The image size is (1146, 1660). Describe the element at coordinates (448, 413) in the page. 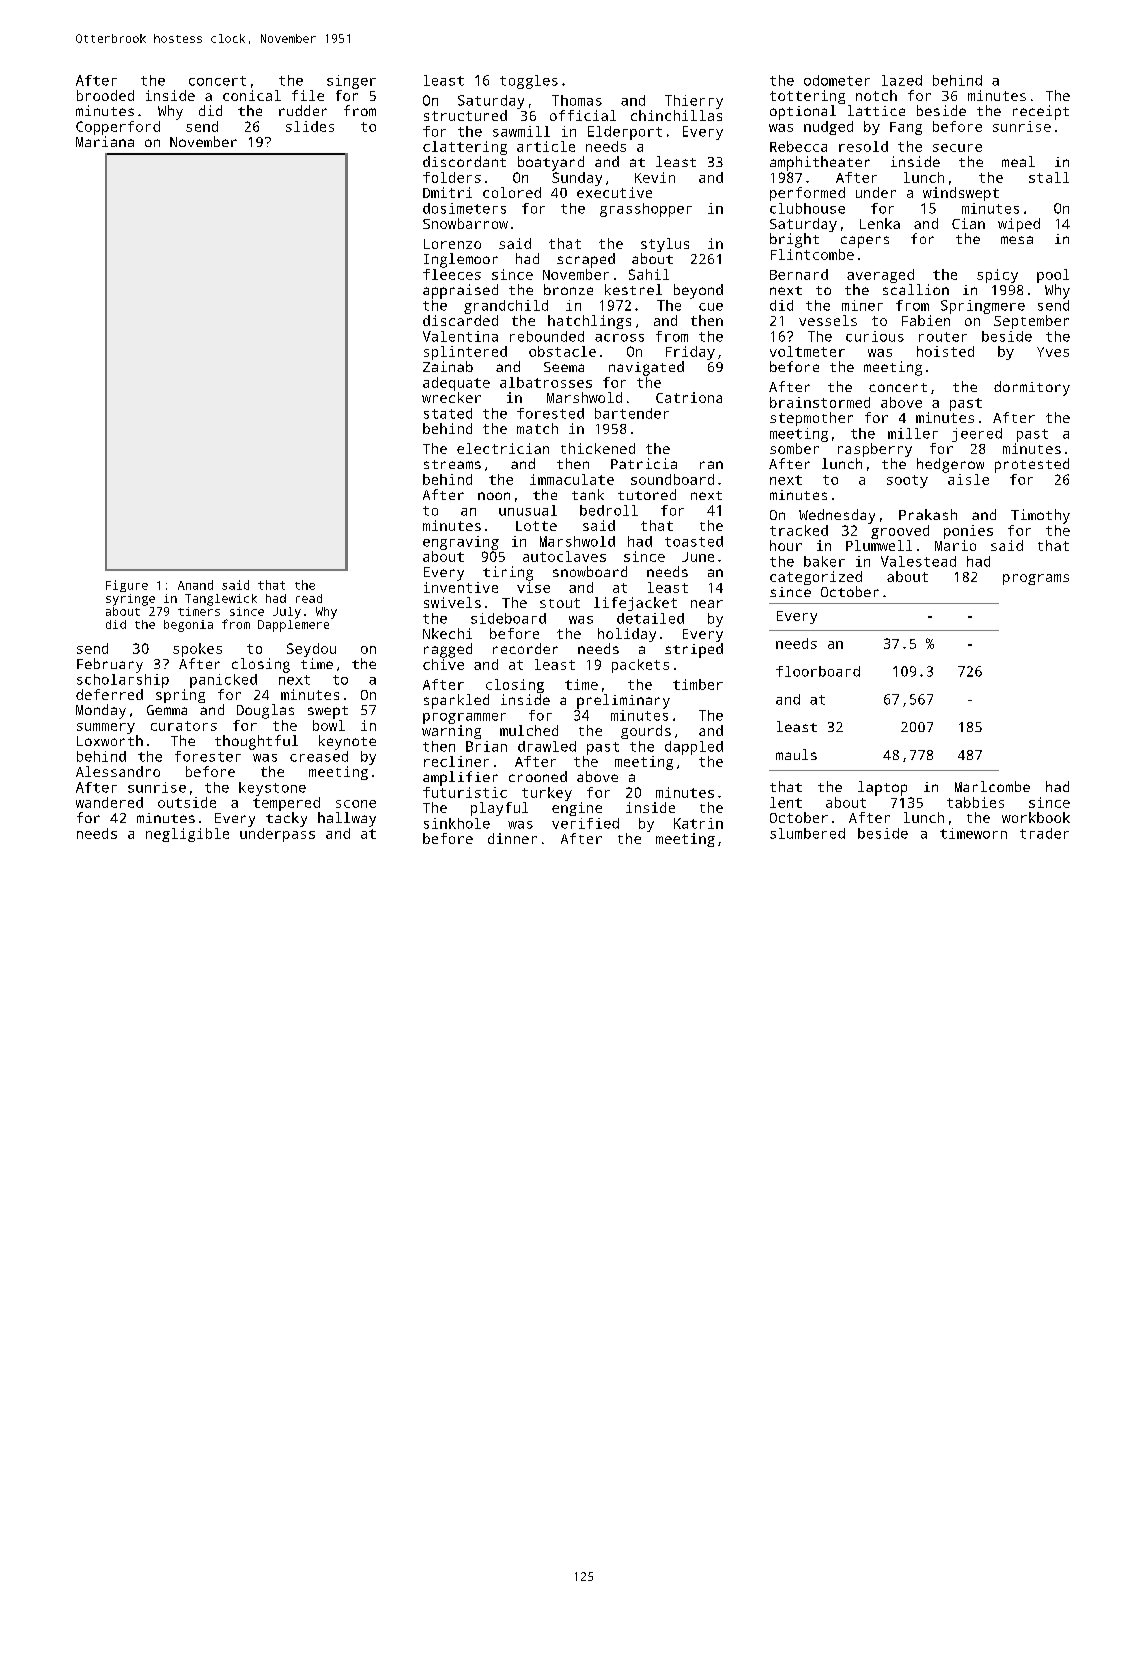

I see `stated` at that location.
